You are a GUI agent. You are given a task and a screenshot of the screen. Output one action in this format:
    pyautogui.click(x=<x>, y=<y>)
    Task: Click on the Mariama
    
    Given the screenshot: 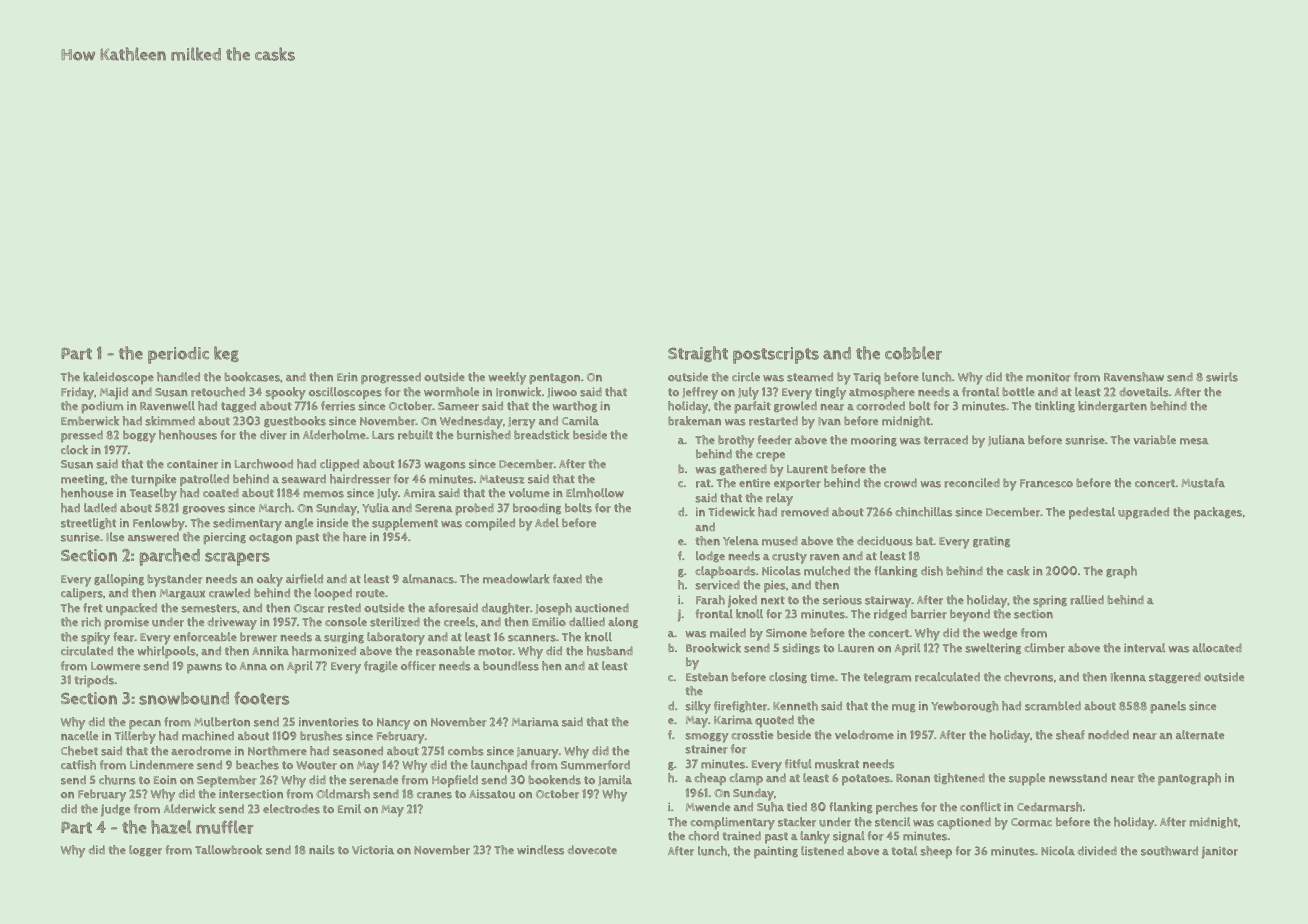 What is the action you would take?
    pyautogui.click(x=535, y=722)
